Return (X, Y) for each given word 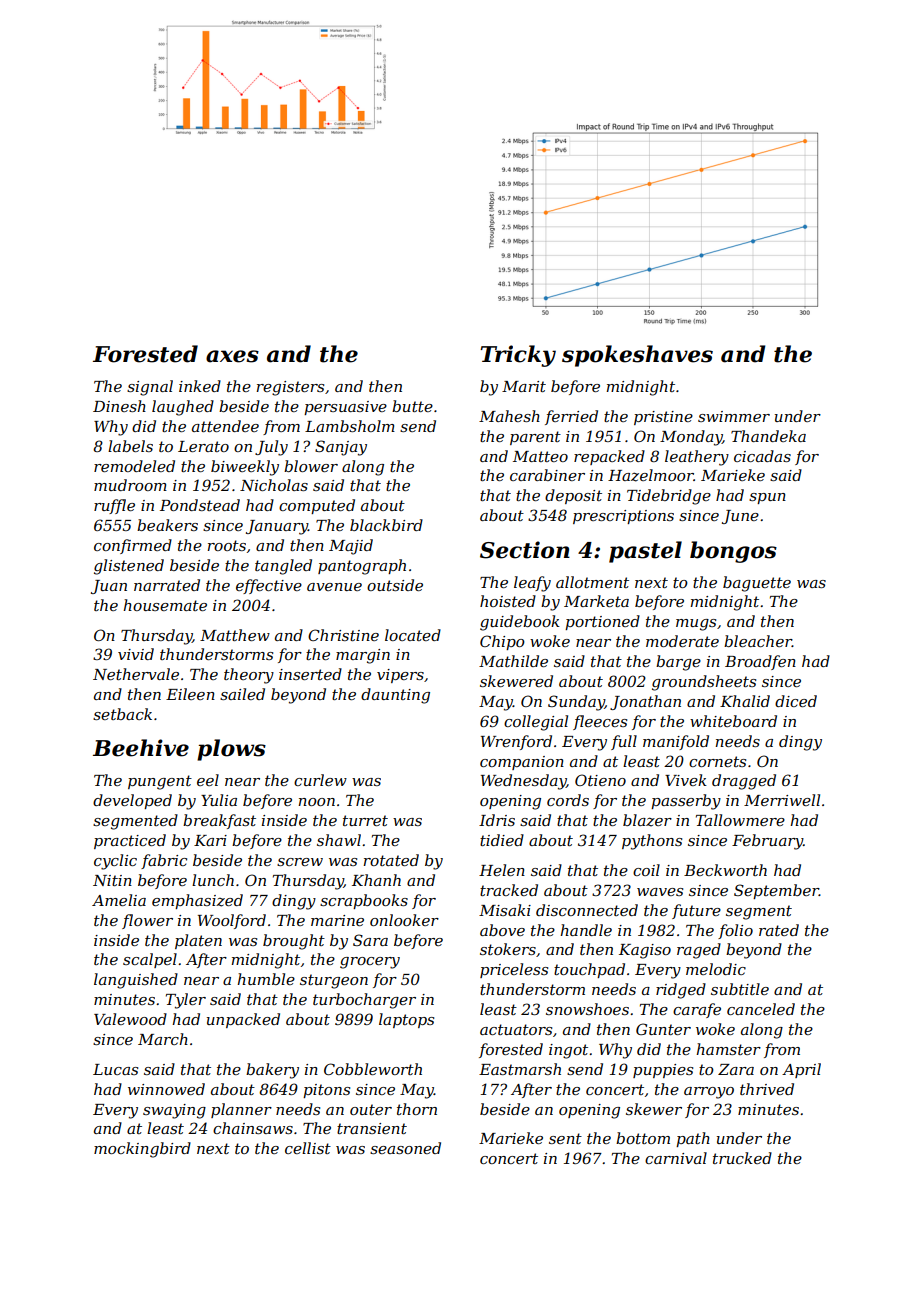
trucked (742, 1158)
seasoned (405, 1148)
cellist (308, 1148)
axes (232, 356)
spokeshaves (637, 356)
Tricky (518, 356)
